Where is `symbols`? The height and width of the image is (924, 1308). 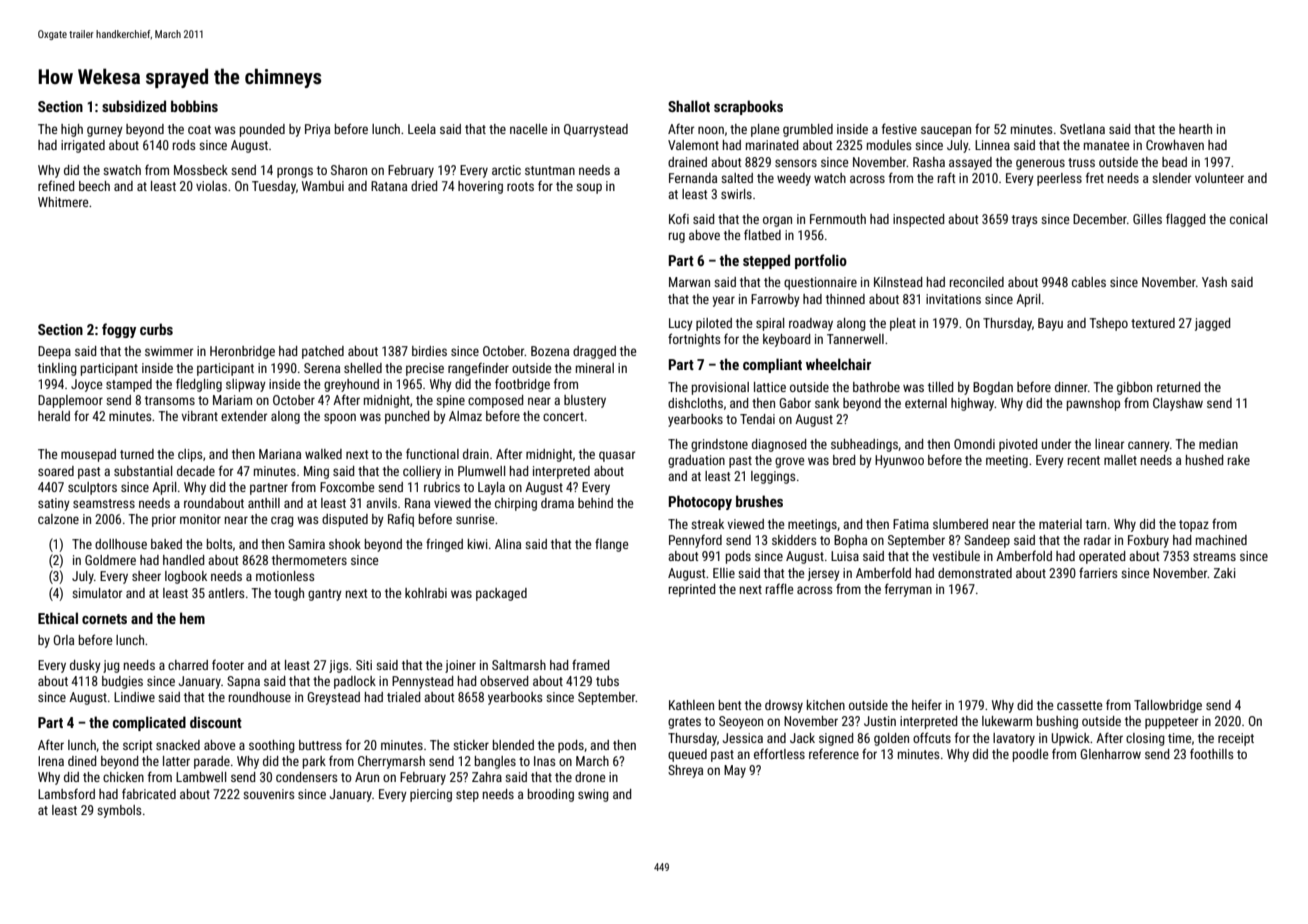
symbols is located at coordinates (119, 811).
